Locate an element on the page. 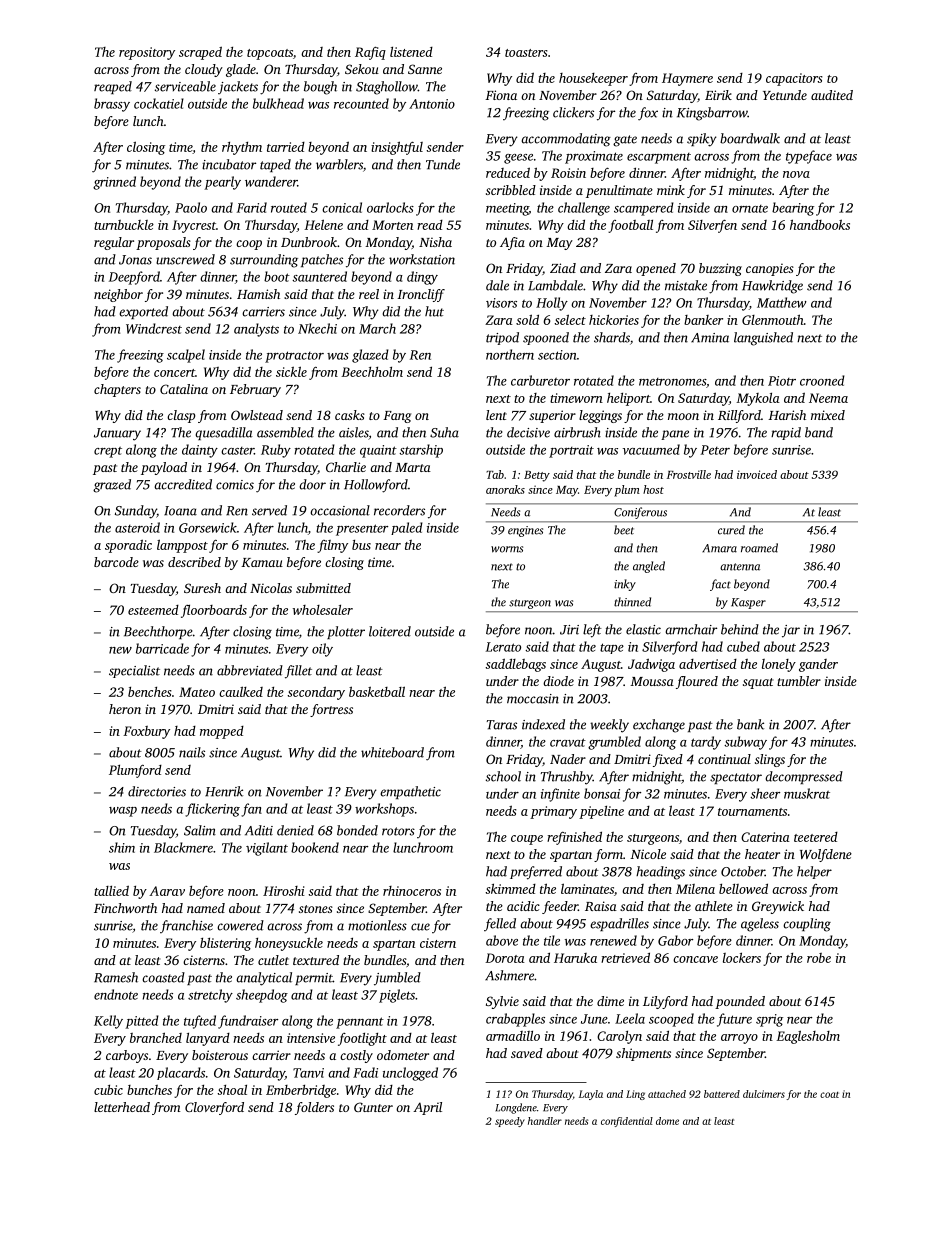 This image has width=952, height=1233. dingy is located at coordinates (422, 278).
